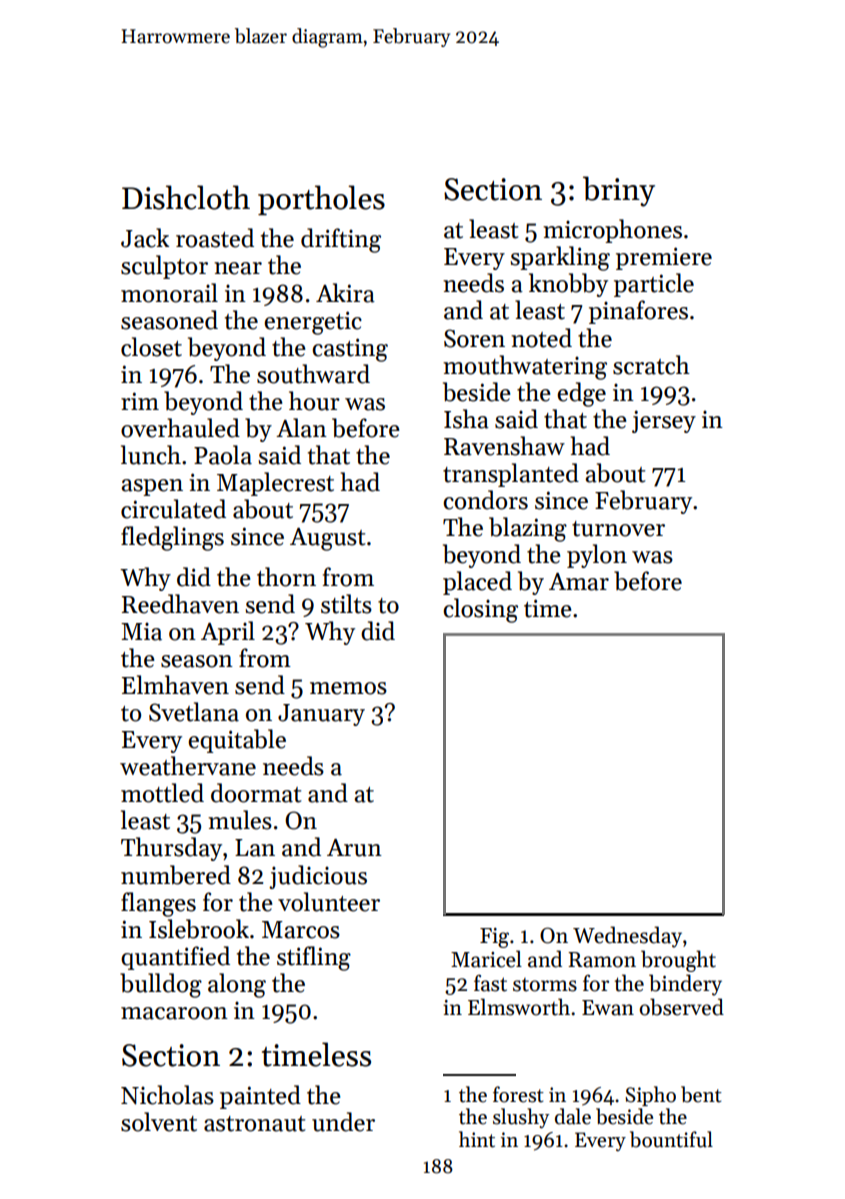 The width and height of the screenshot is (845, 1199). Describe the element at coordinates (348, 688) in the screenshot. I see `memos` at that location.
